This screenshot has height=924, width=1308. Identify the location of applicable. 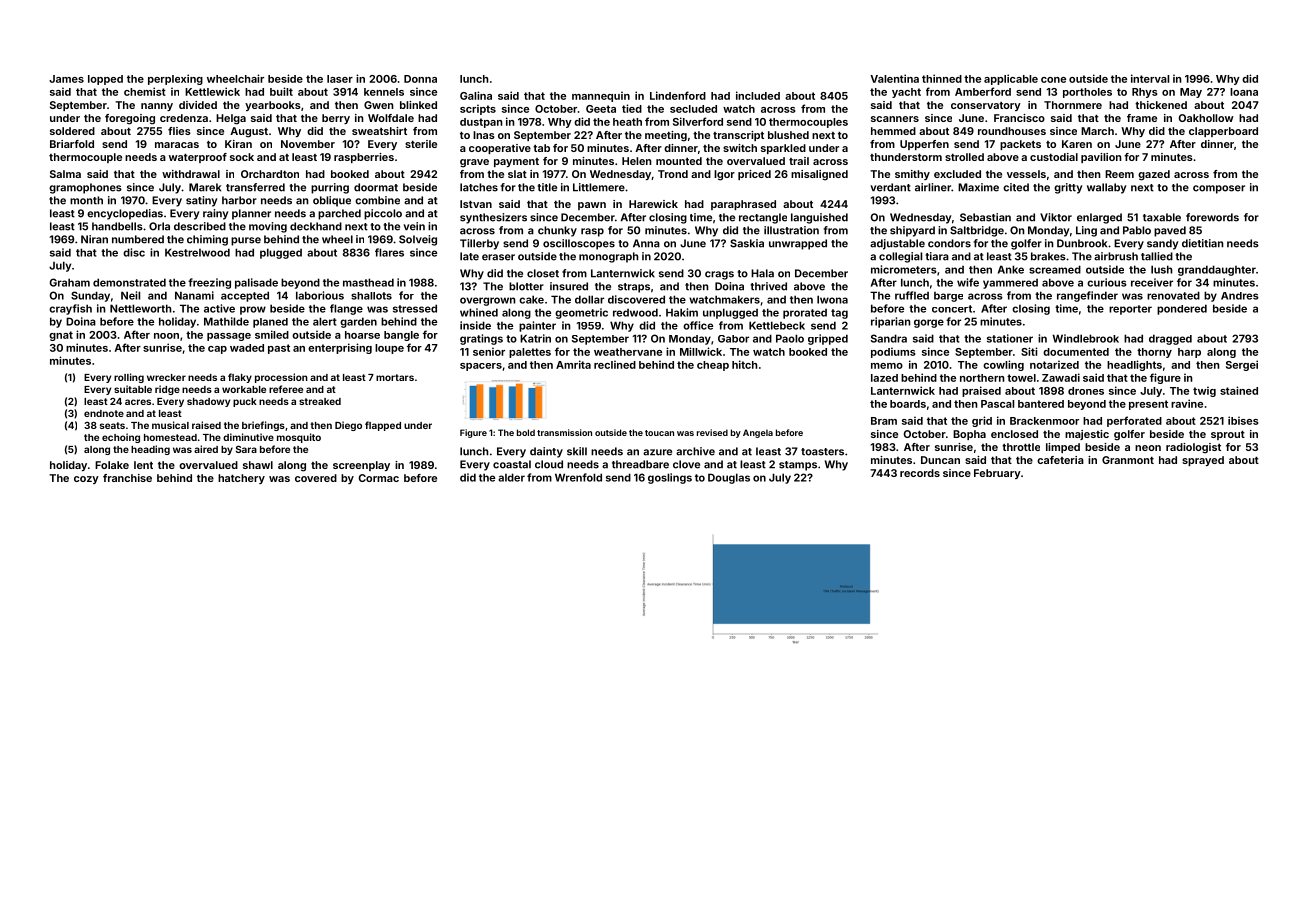
(1011, 79).
